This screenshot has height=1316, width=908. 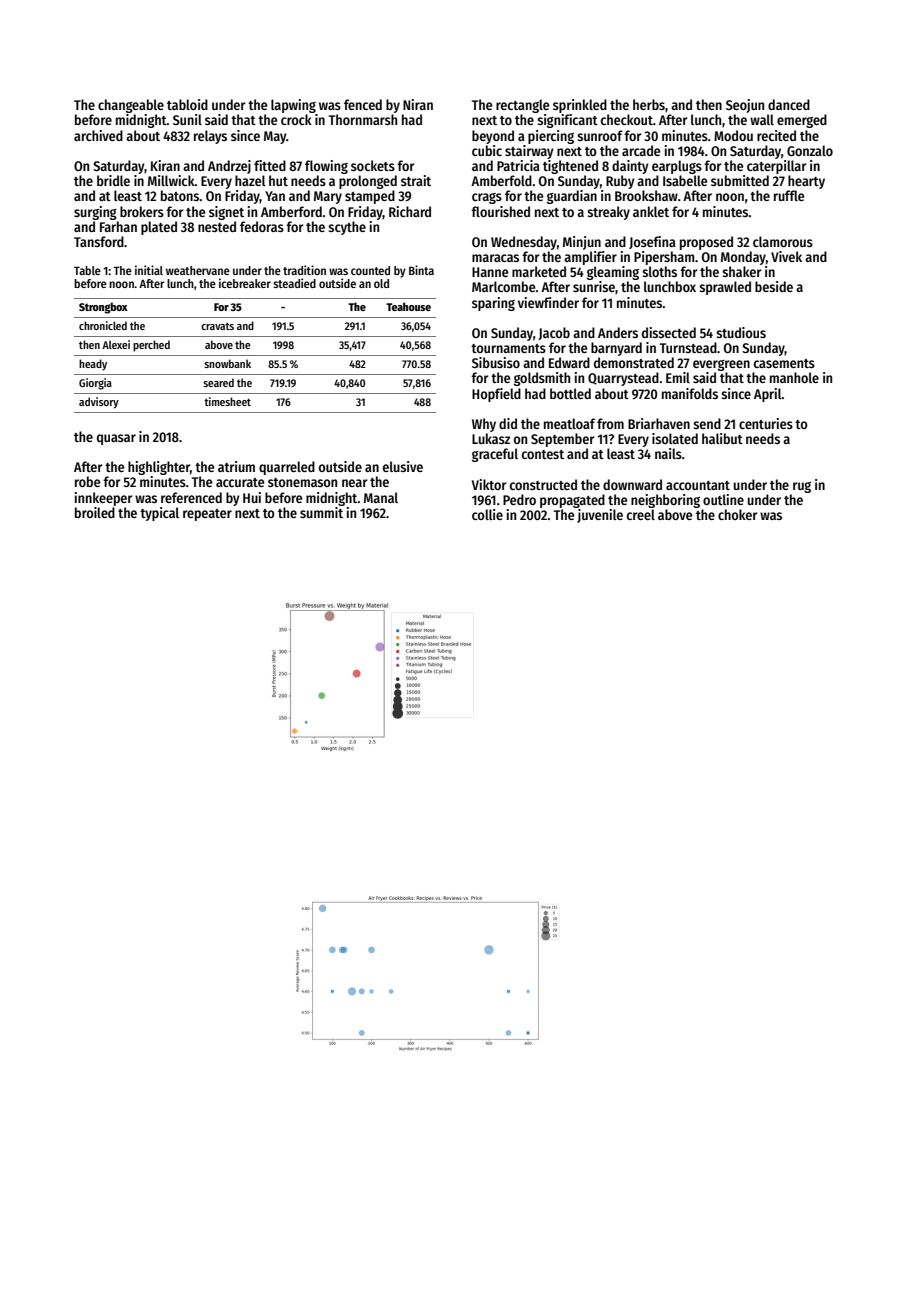 I want to click on fitted, so click(x=270, y=165).
